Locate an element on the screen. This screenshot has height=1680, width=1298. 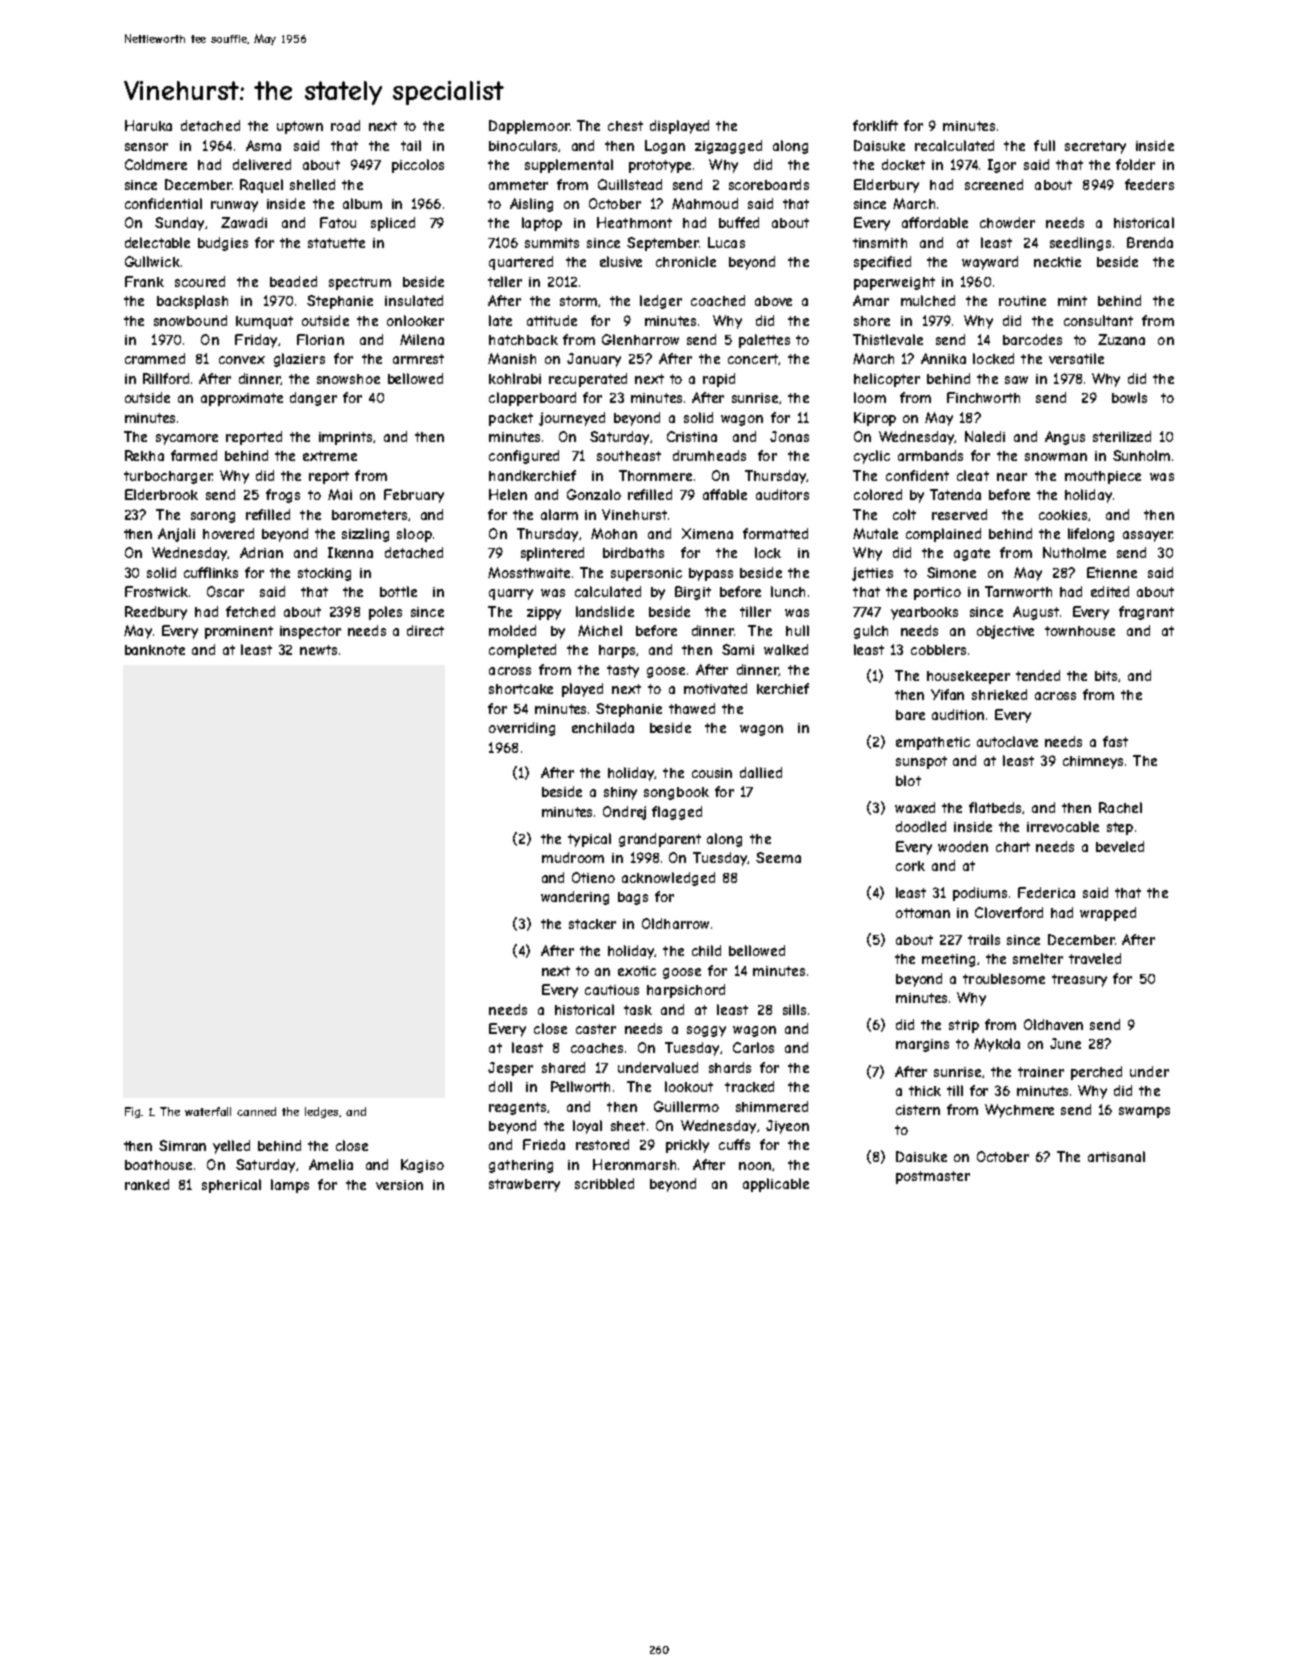
fetched is located at coordinates (250, 611).
